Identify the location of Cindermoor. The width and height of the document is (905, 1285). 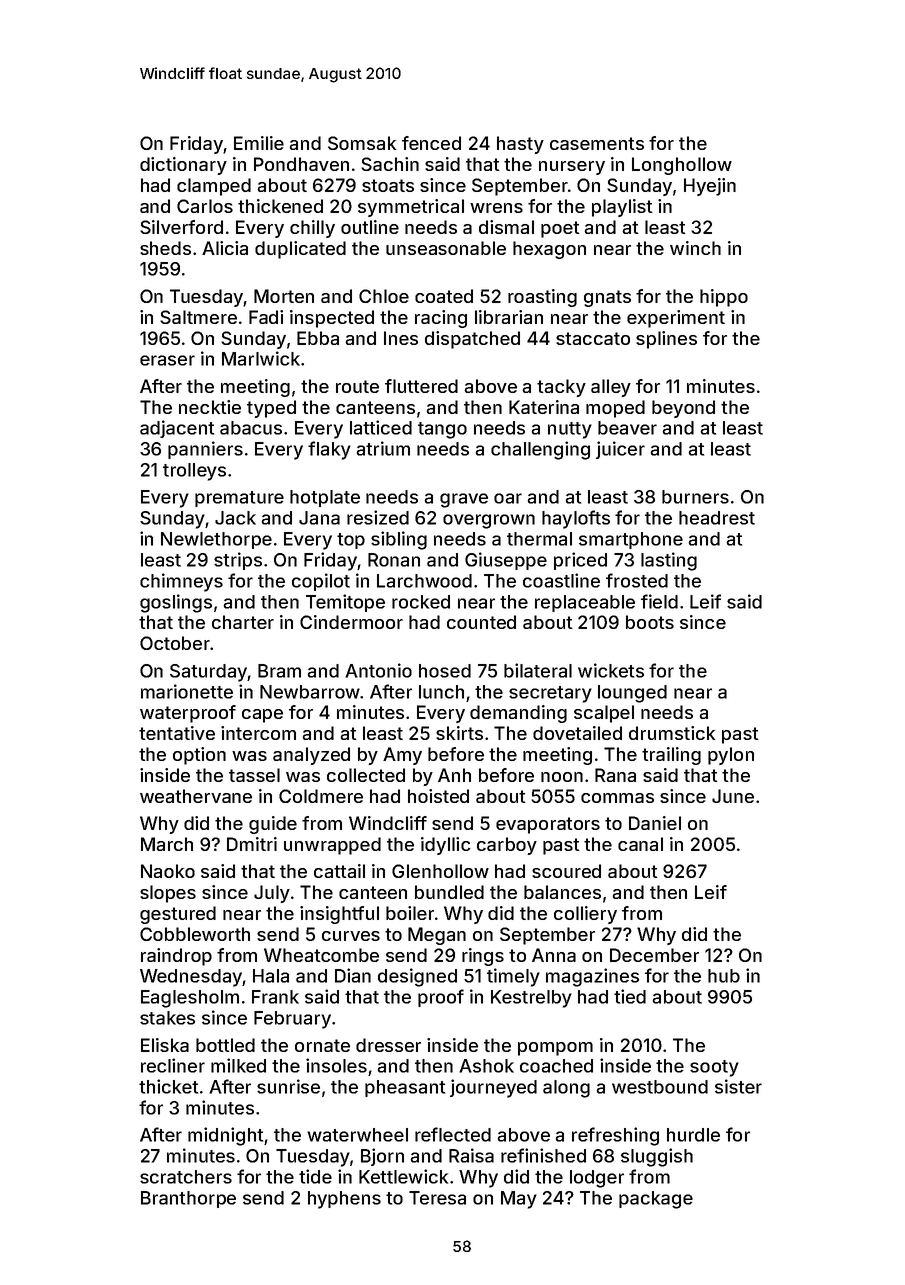
(351, 622).
